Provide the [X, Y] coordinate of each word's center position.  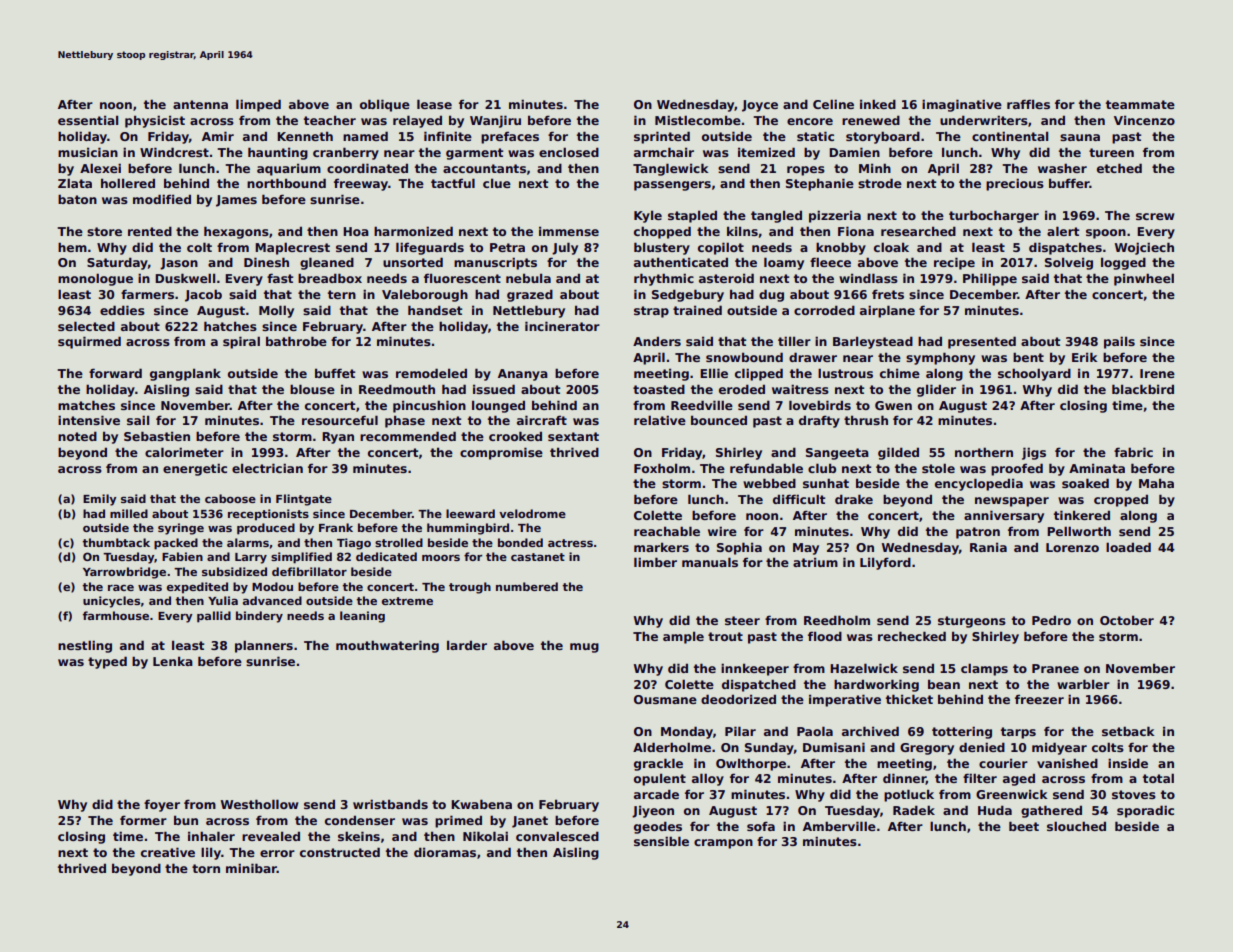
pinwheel [1144, 279]
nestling [85, 646]
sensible [661, 841]
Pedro [1051, 620]
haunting [278, 153]
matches [86, 405]
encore [810, 121]
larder [467, 645]
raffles [1028, 104]
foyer [162, 805]
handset [435, 310]
